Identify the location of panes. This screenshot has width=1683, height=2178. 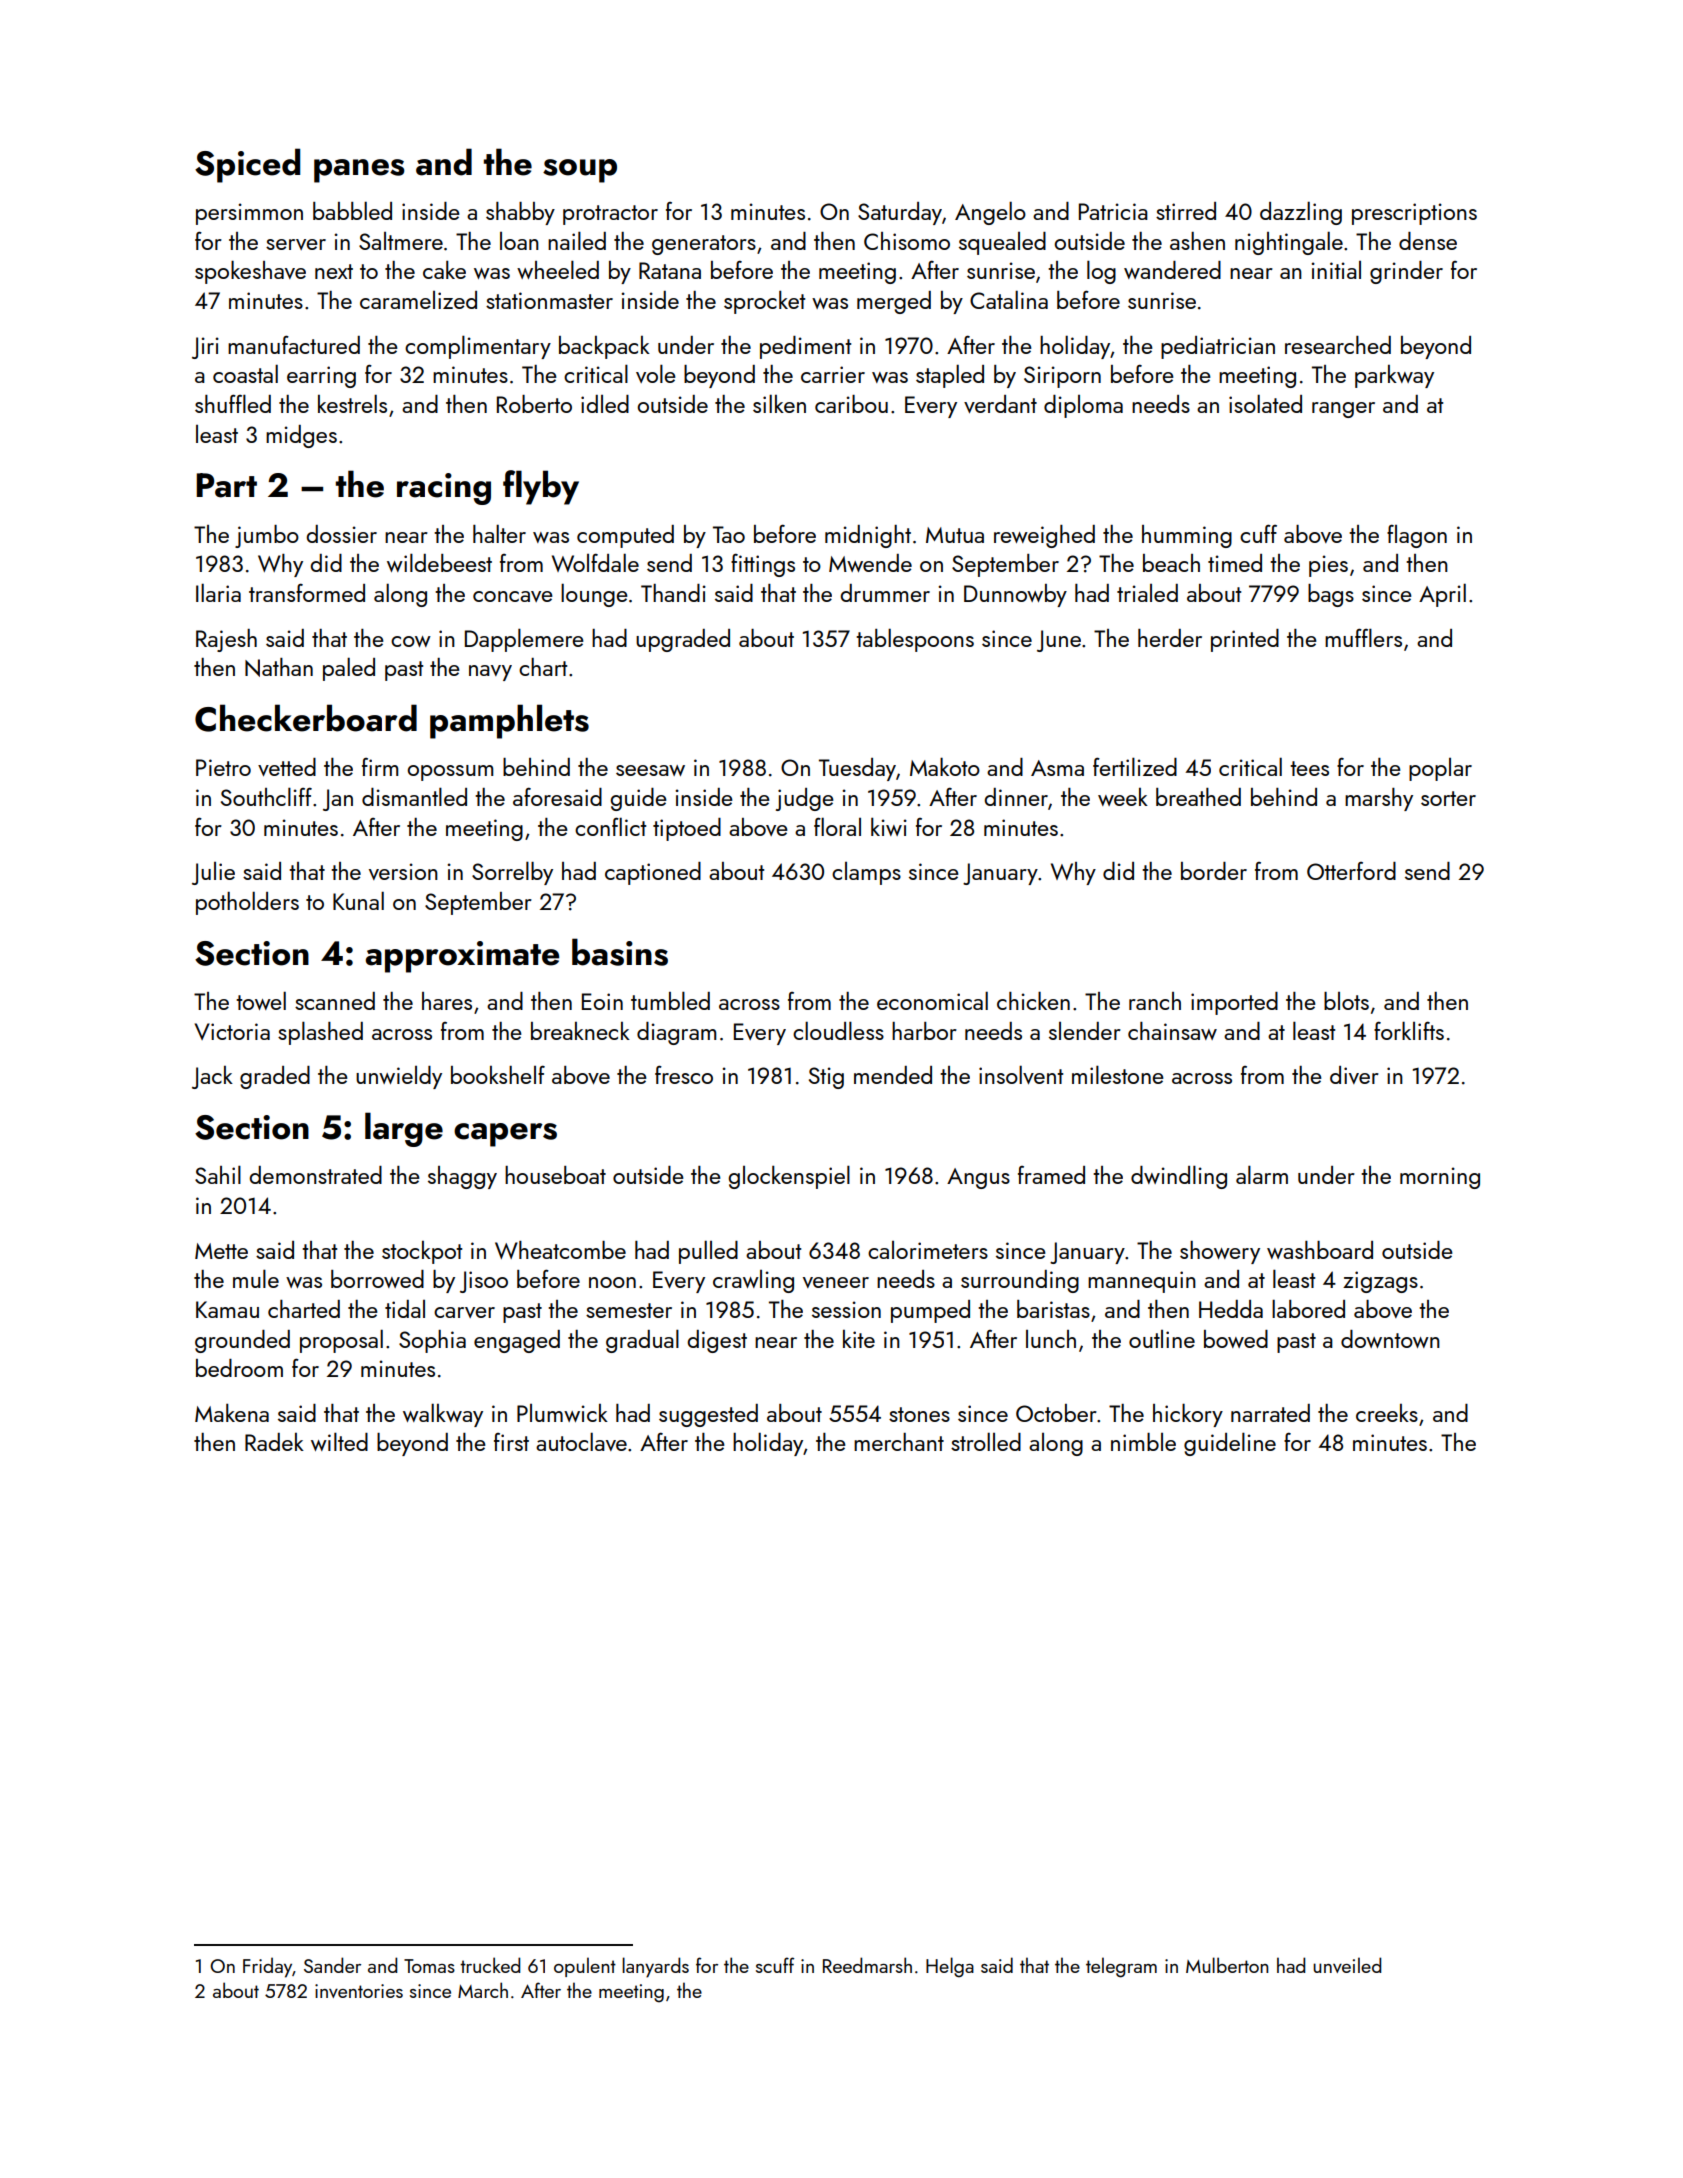
(359, 171).
